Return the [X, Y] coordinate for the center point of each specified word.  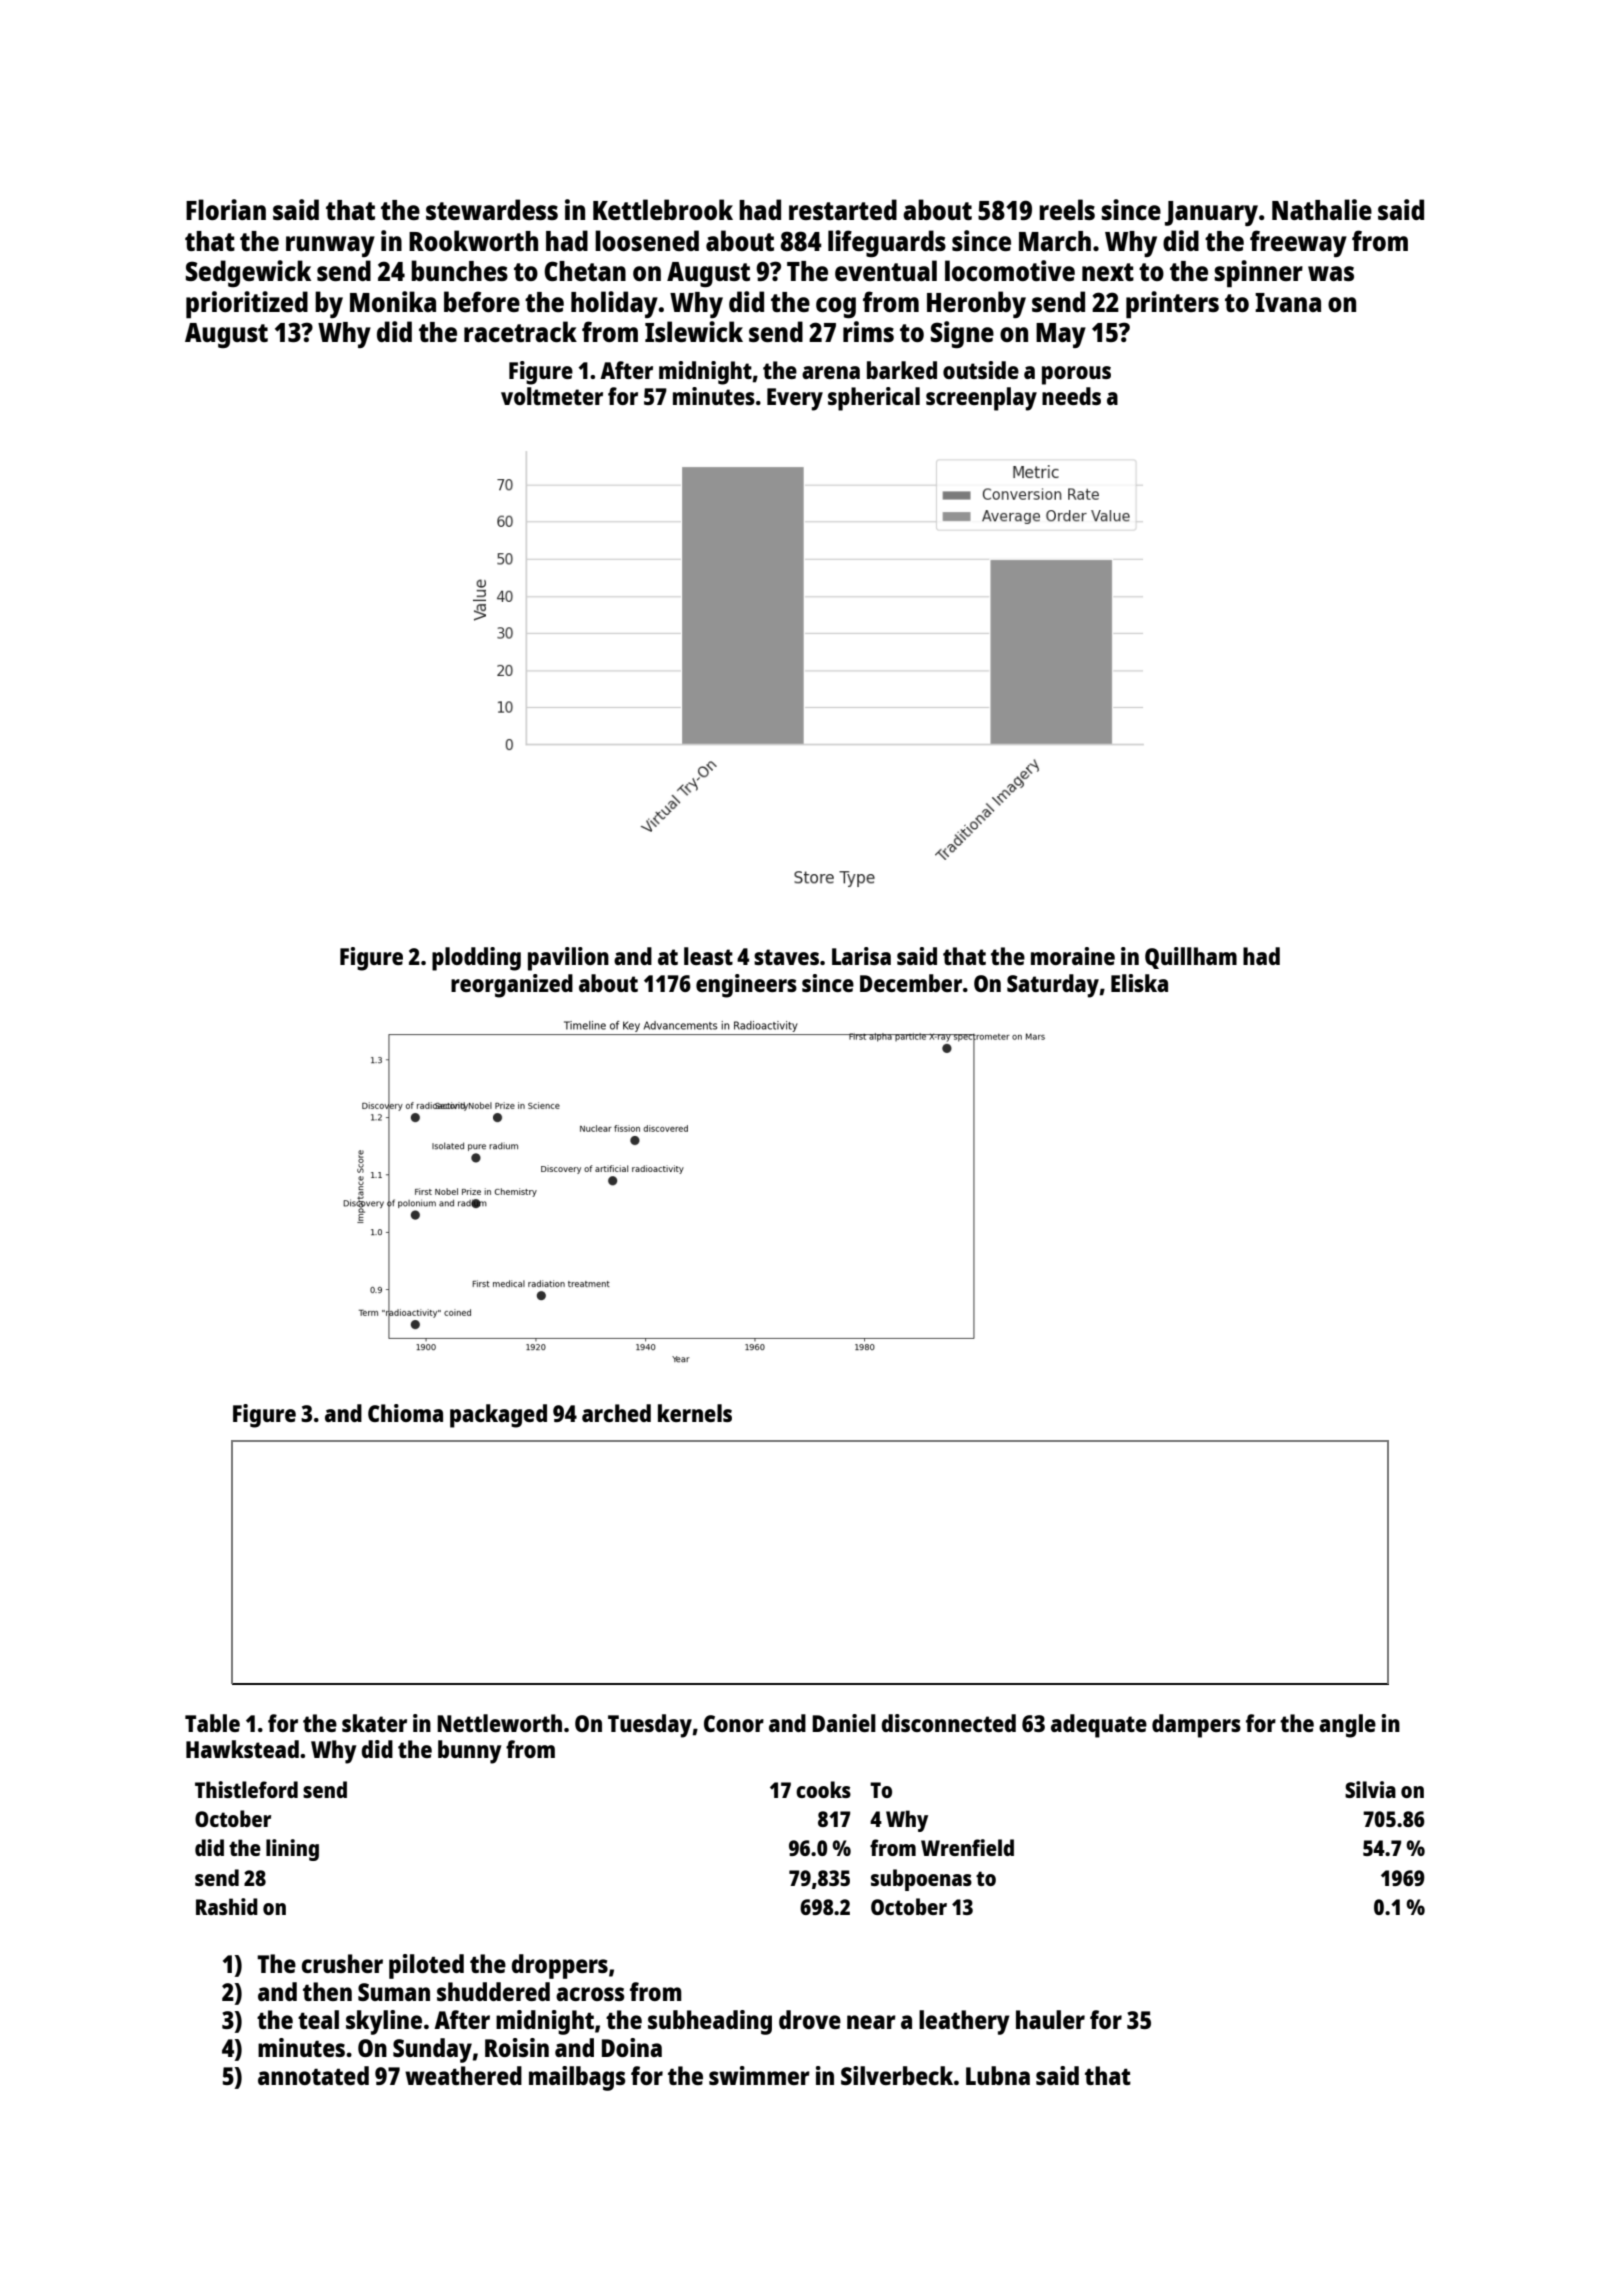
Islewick [694, 331]
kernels [695, 1413]
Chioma [405, 1413]
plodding [476, 959]
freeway [1298, 243]
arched [616, 1413]
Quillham [1191, 958]
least [708, 956]
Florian [226, 209]
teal [318, 2019]
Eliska [1139, 983]
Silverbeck [897, 2075]
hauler [1050, 2019]
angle [1347, 1726]
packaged [498, 1416]
